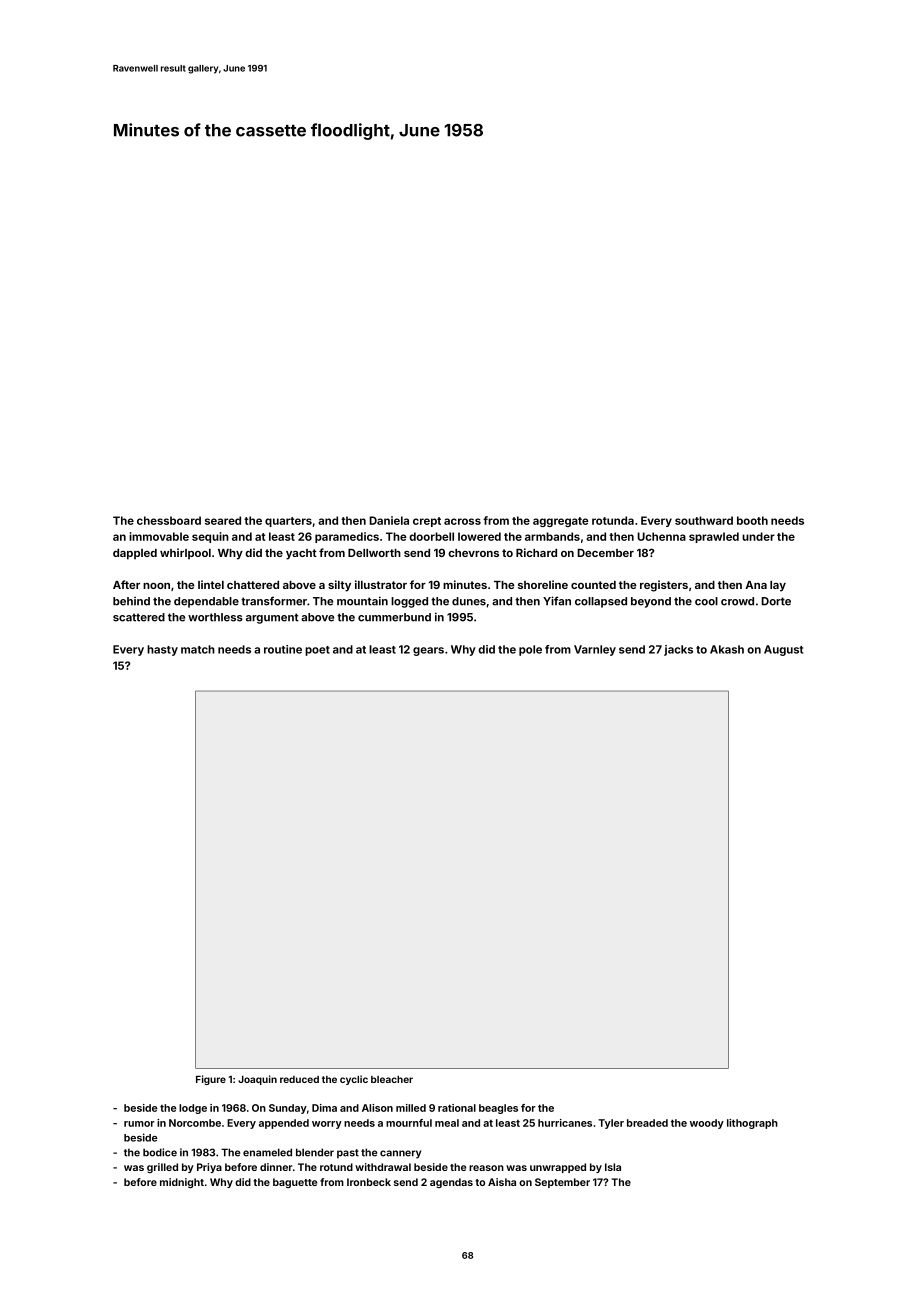 Image resolution: width=924 pixels, height=1308 pixels. Describe the element at coordinates (530, 650) in the screenshot. I see `pole` at that location.
